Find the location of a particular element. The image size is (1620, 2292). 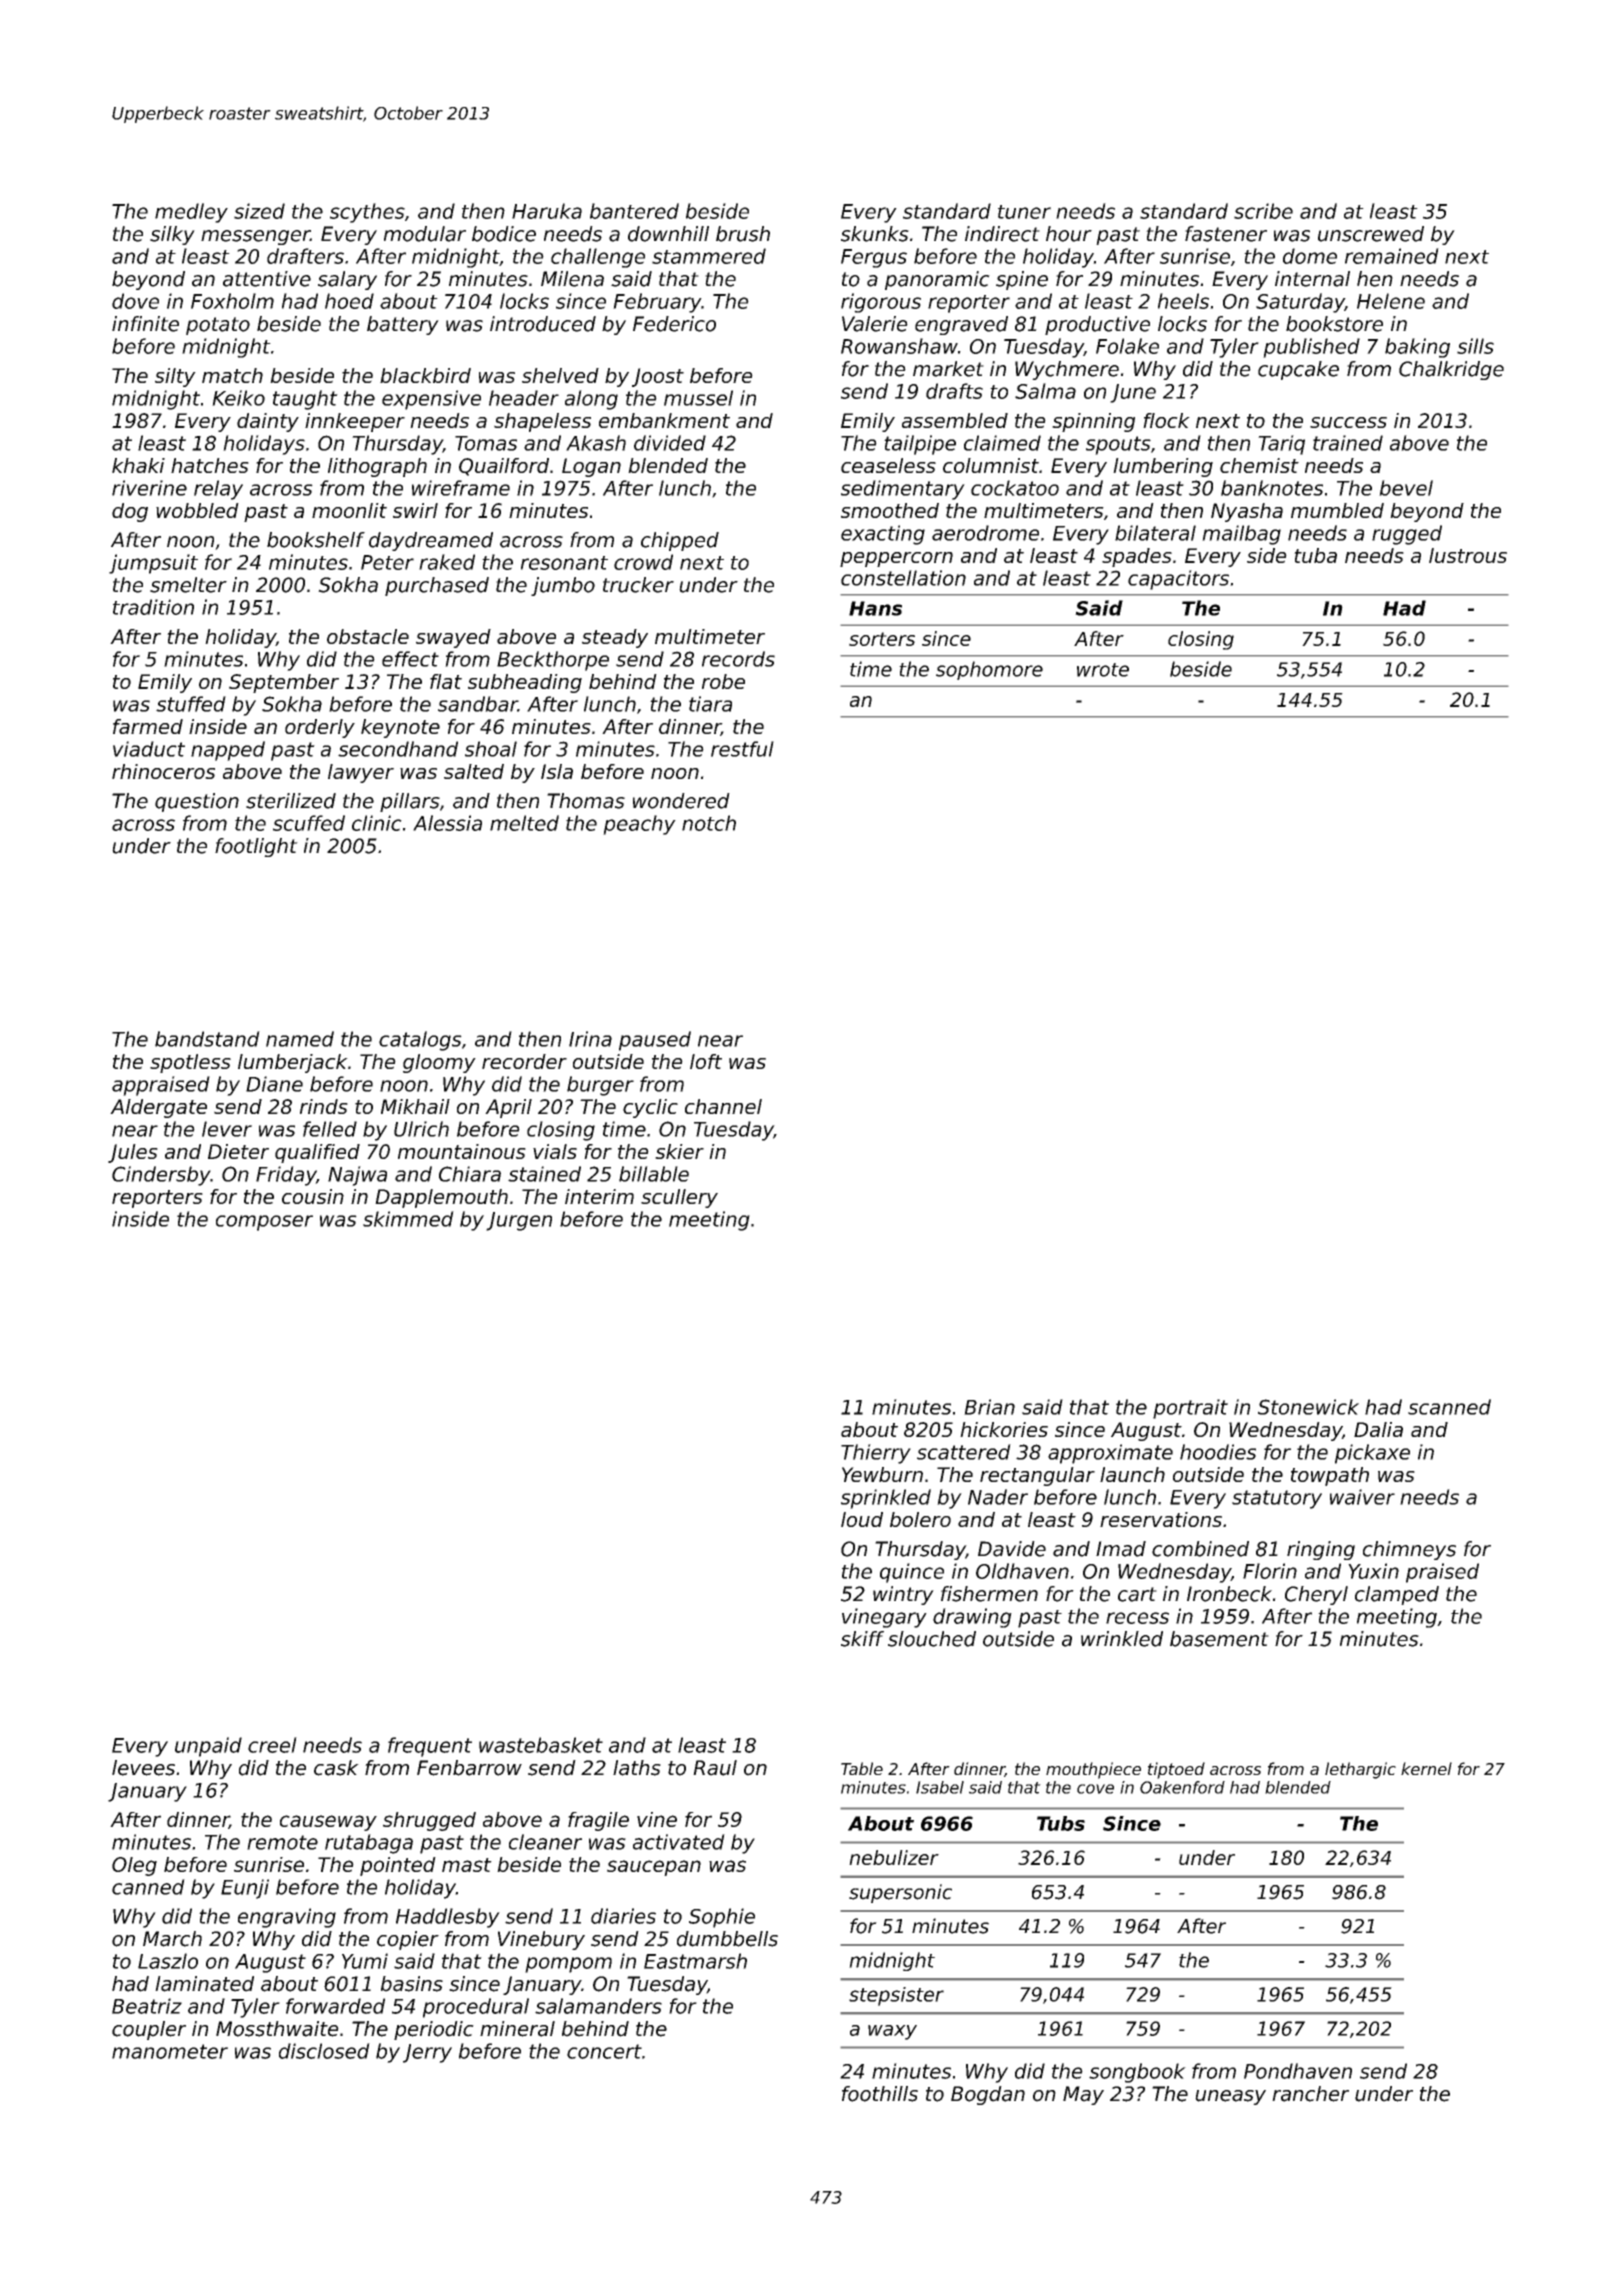

levees is located at coordinates (143, 1768).
